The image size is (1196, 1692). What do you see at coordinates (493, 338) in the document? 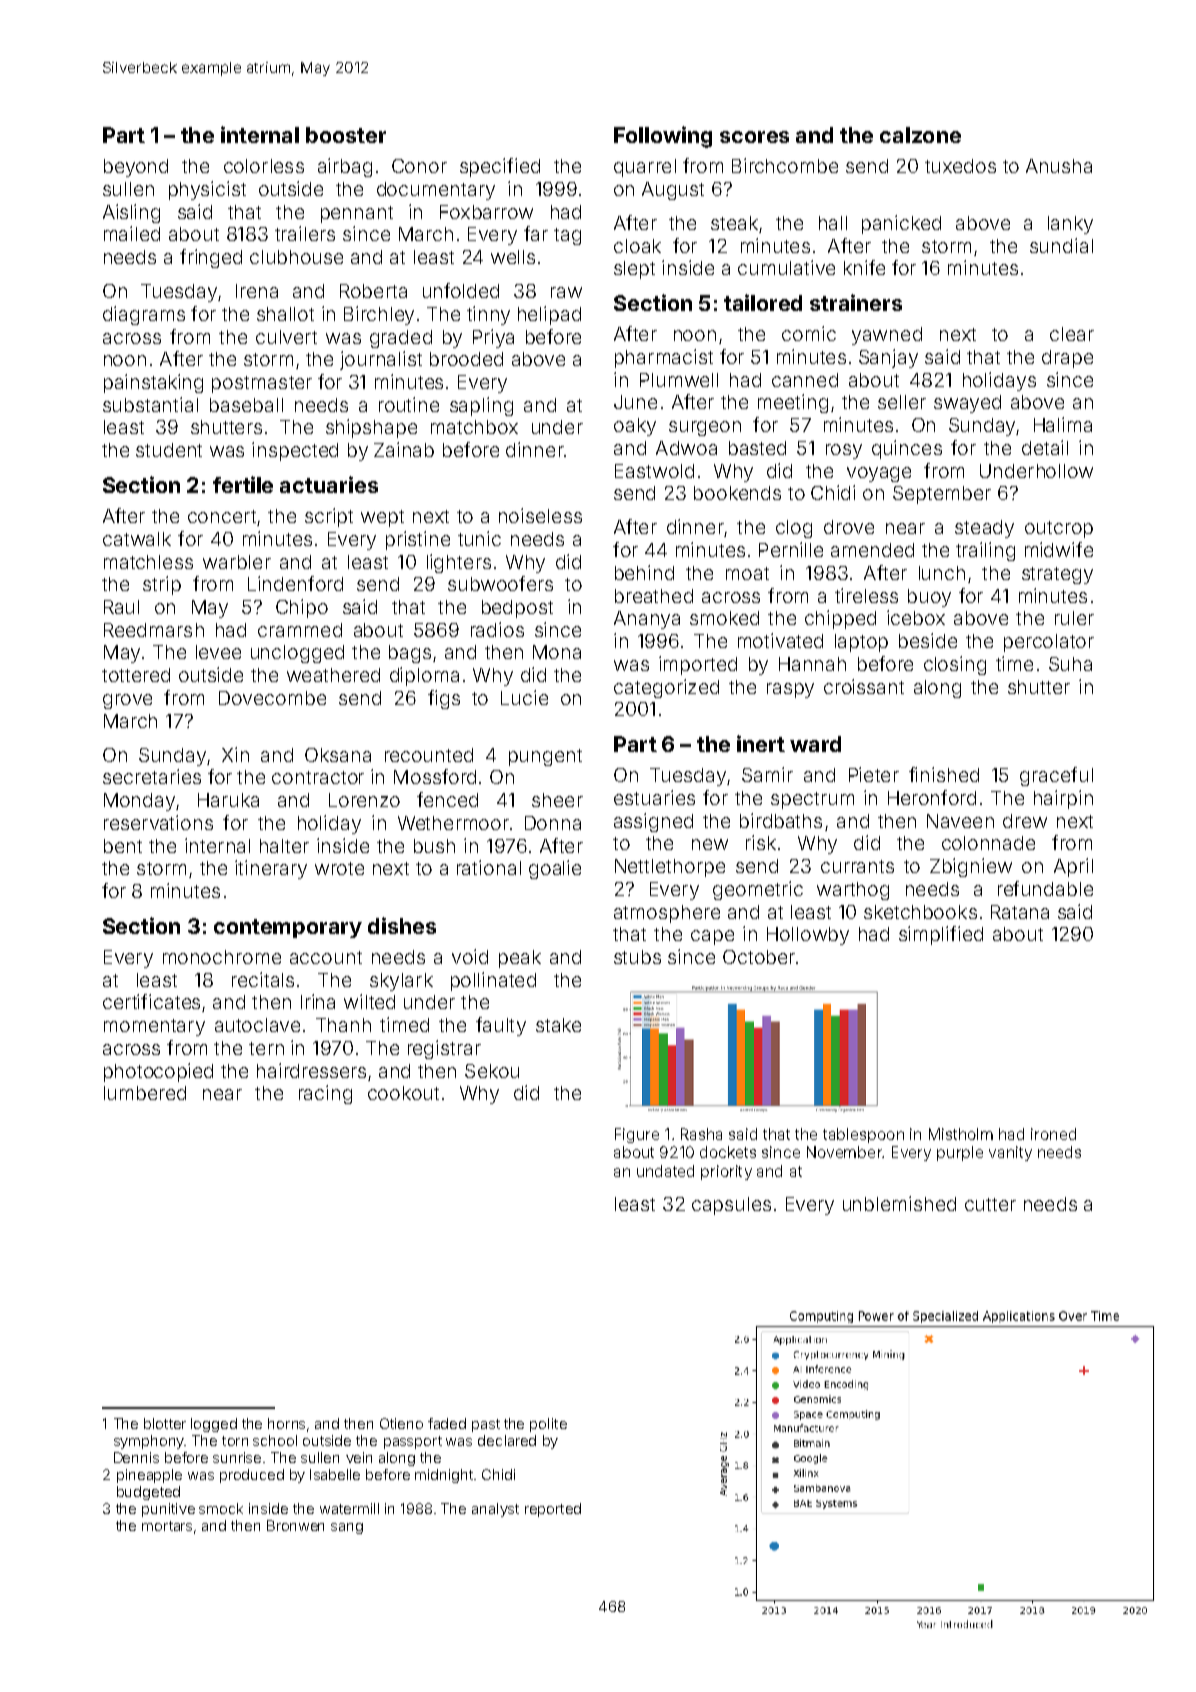
I see `Priya` at bounding box center [493, 338].
